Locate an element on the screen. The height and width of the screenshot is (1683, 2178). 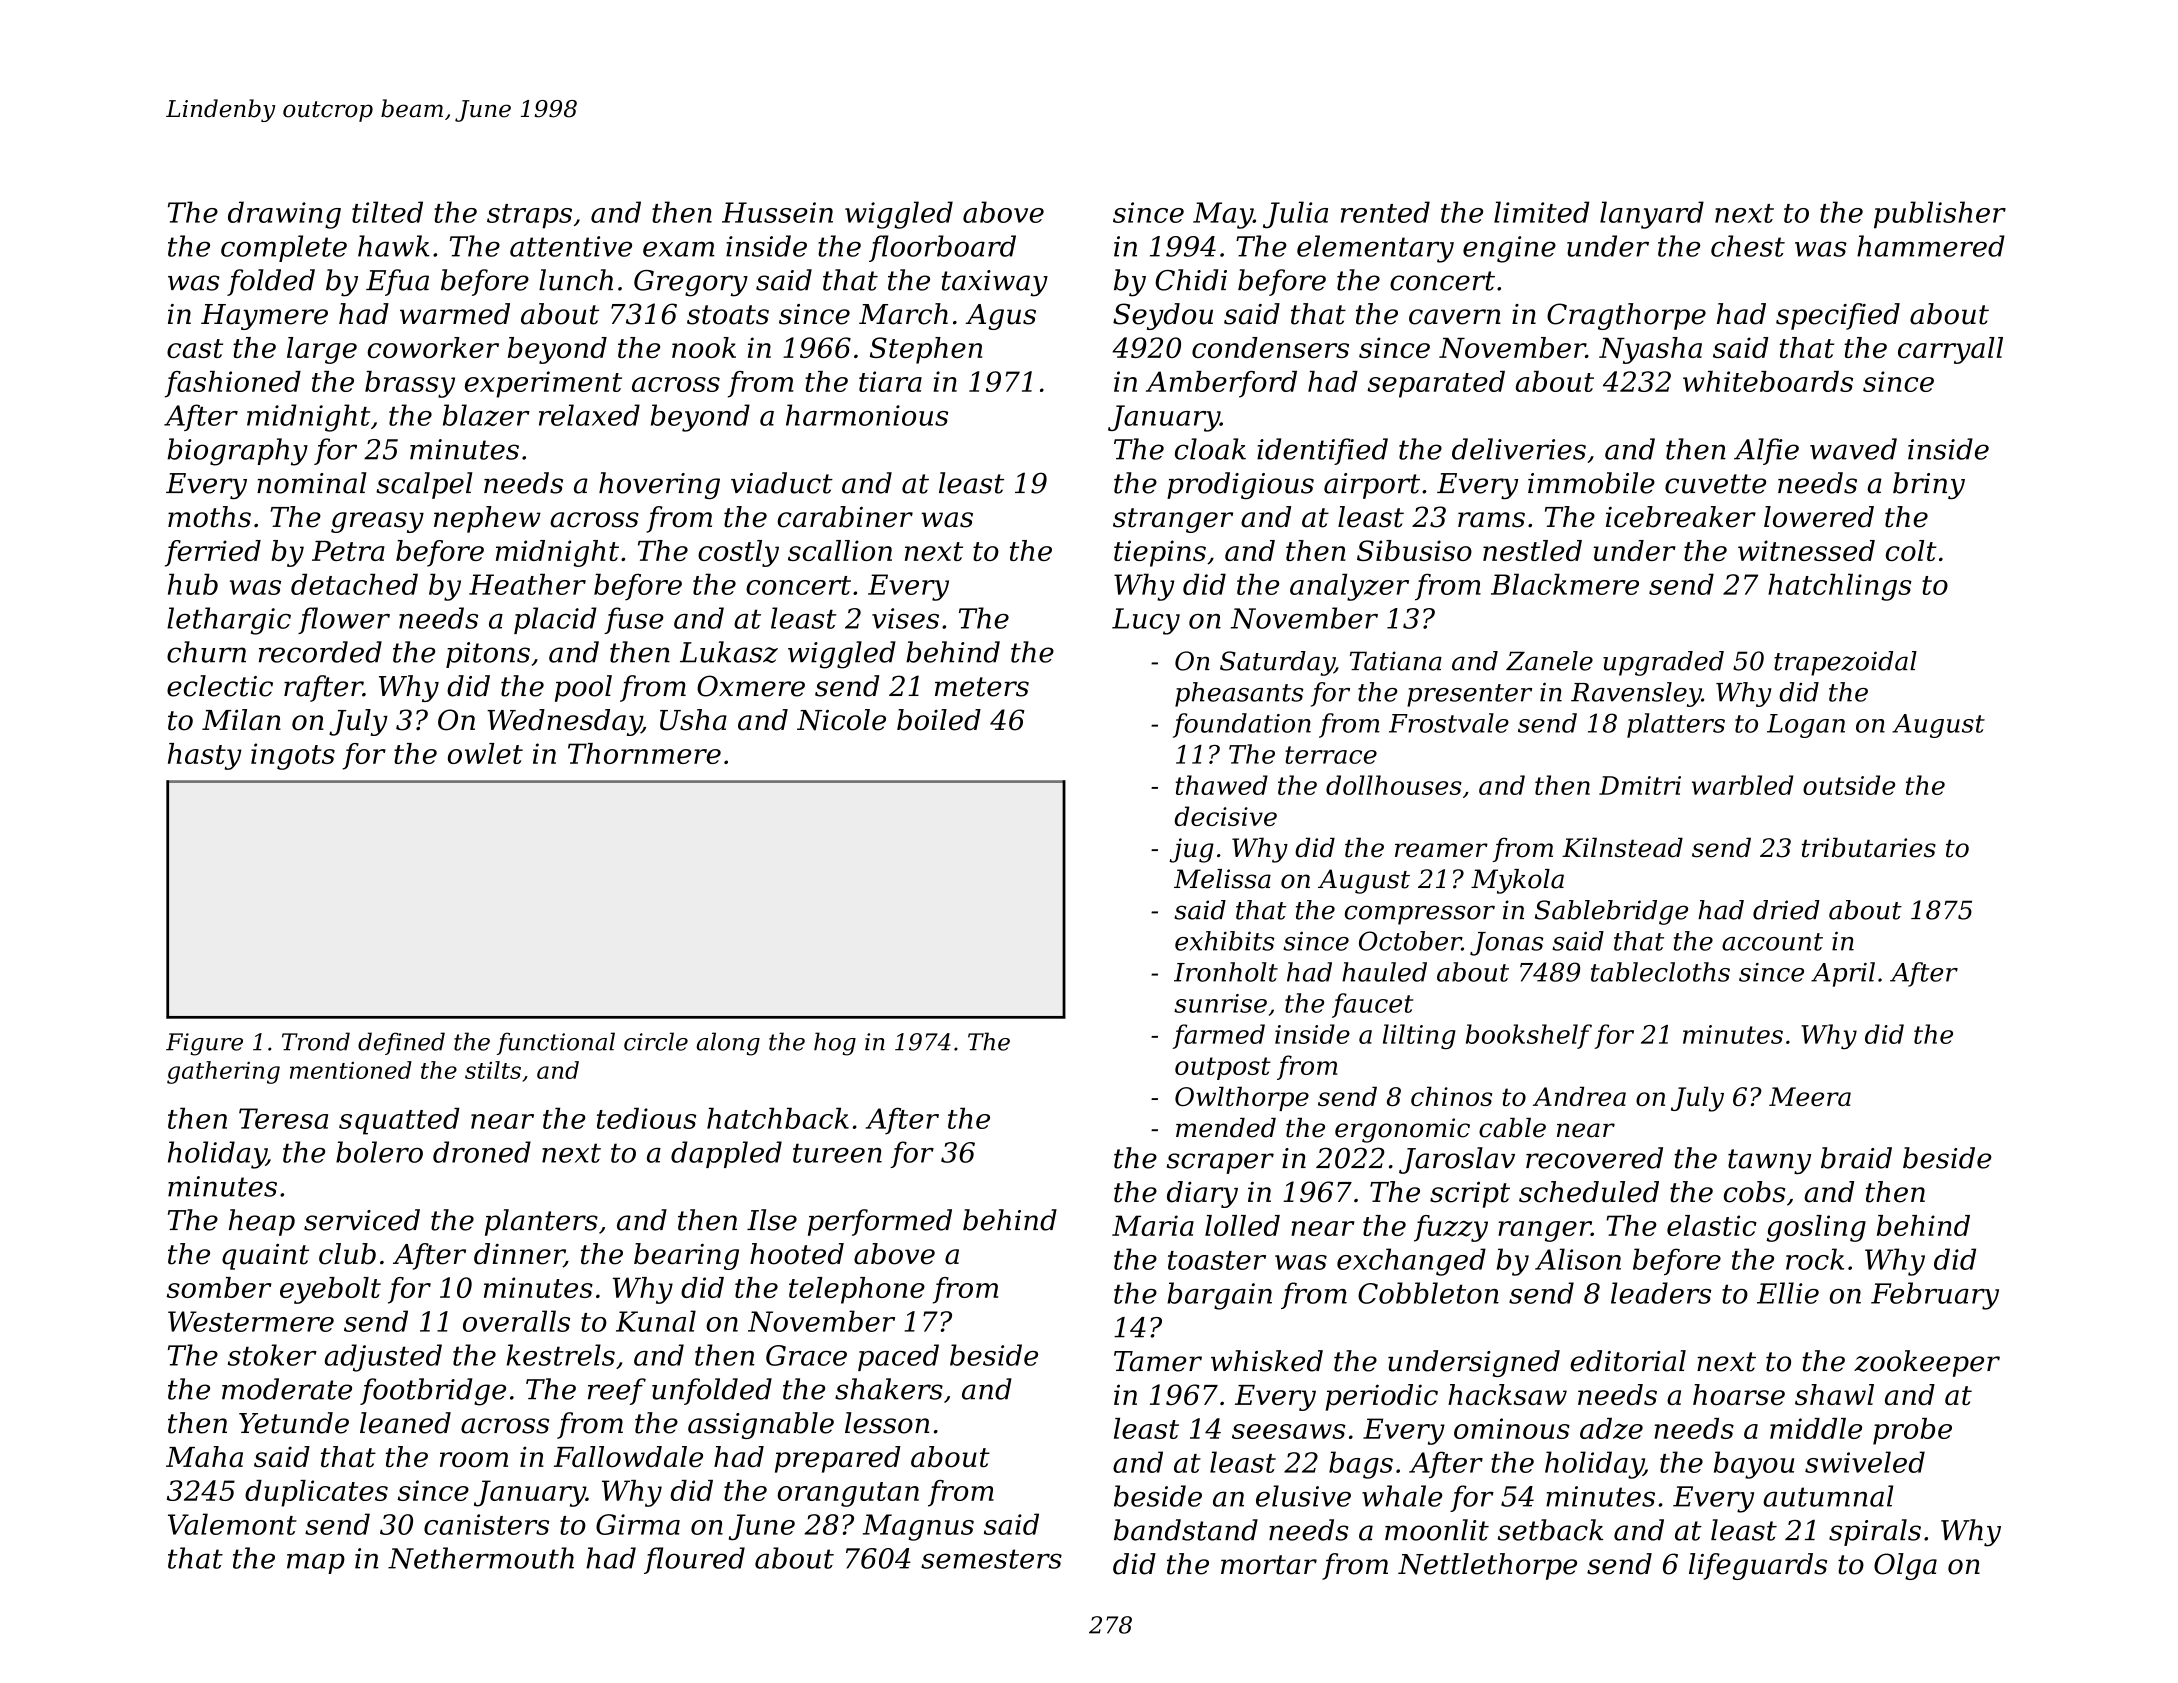
Thornmere is located at coordinates (644, 753).
